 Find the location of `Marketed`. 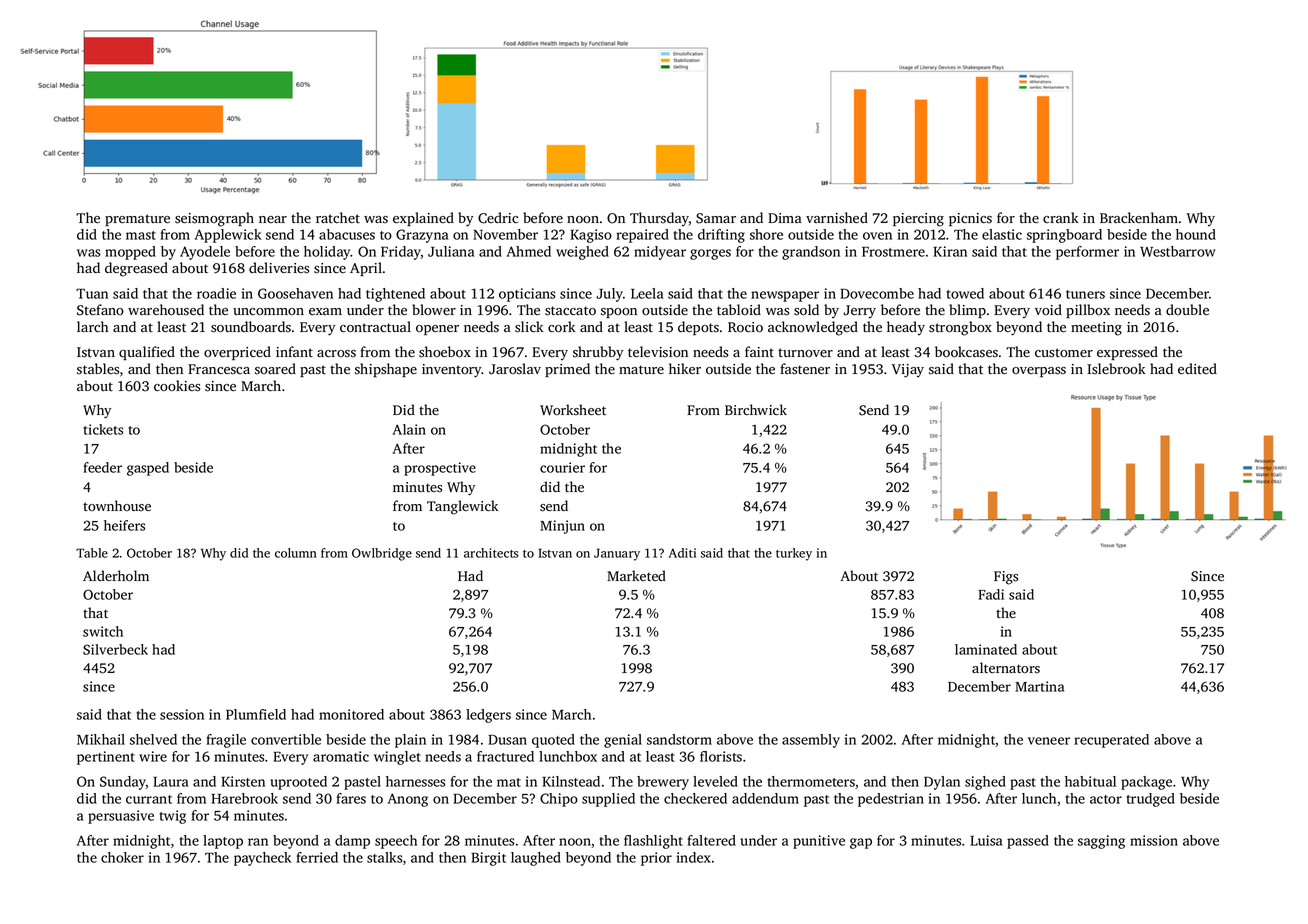

Marketed is located at coordinates (636, 575).
